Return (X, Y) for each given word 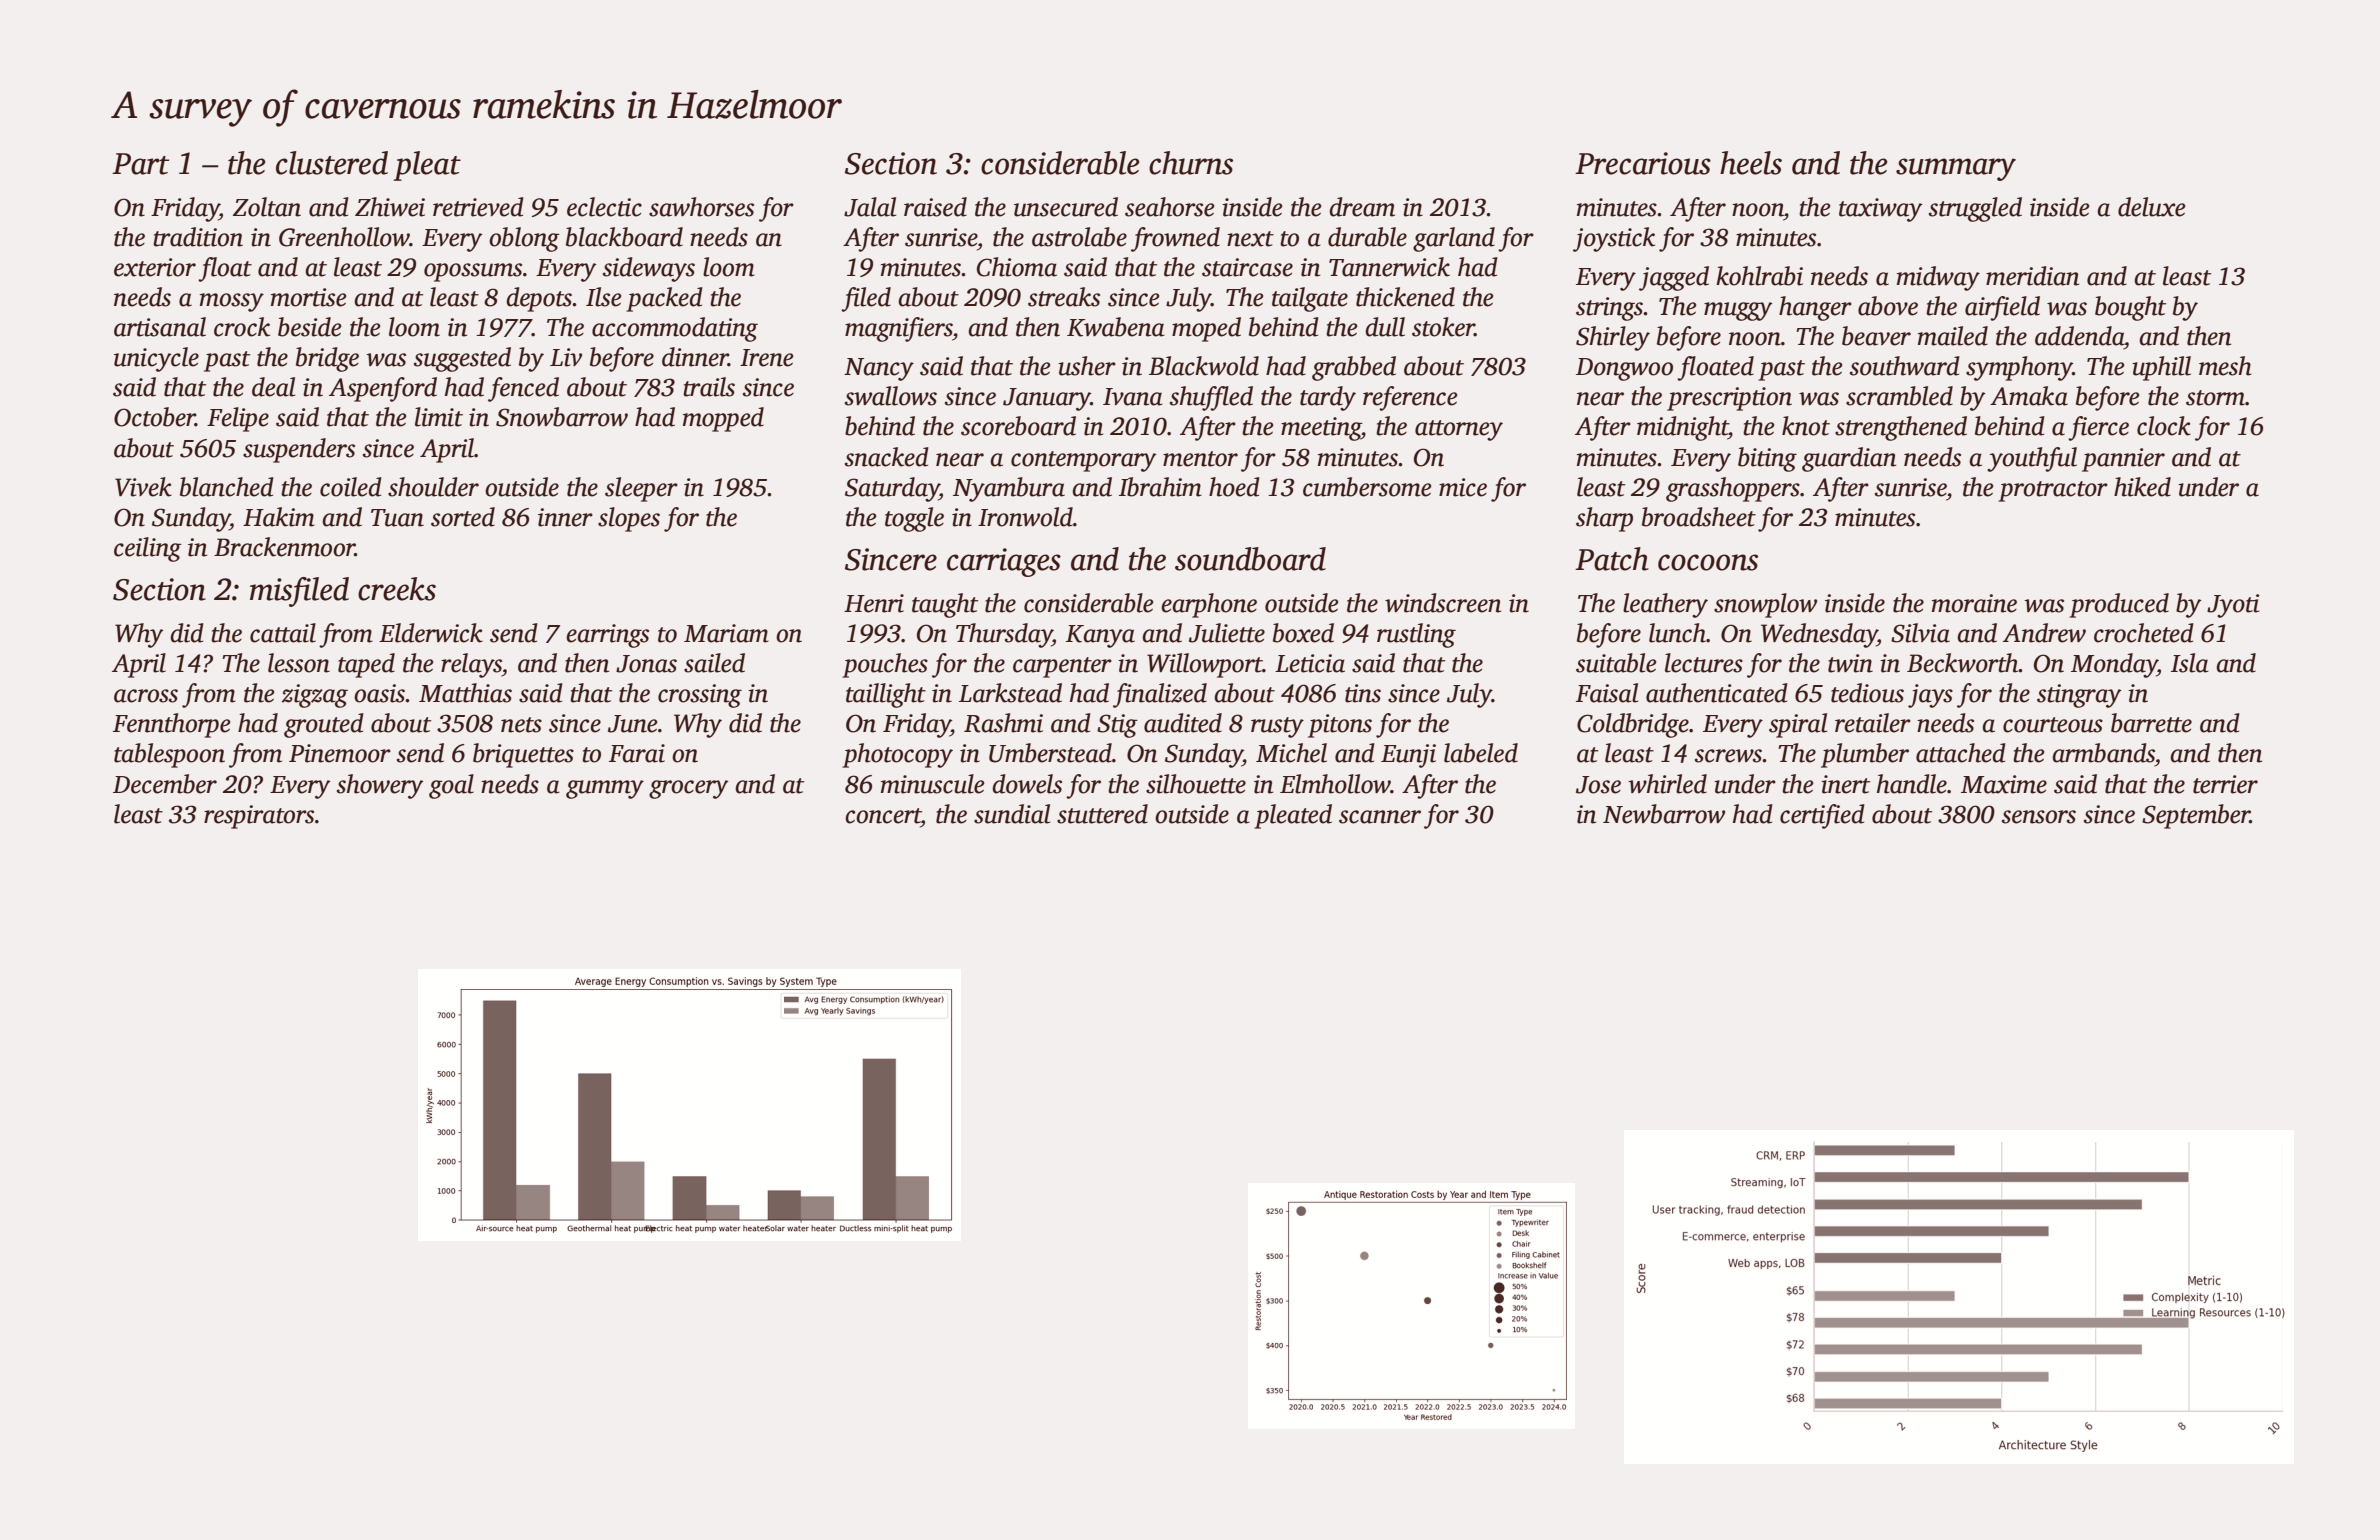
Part (140, 164)
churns (1191, 163)
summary (1956, 169)
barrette (2151, 723)
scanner (1380, 817)
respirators (259, 817)
